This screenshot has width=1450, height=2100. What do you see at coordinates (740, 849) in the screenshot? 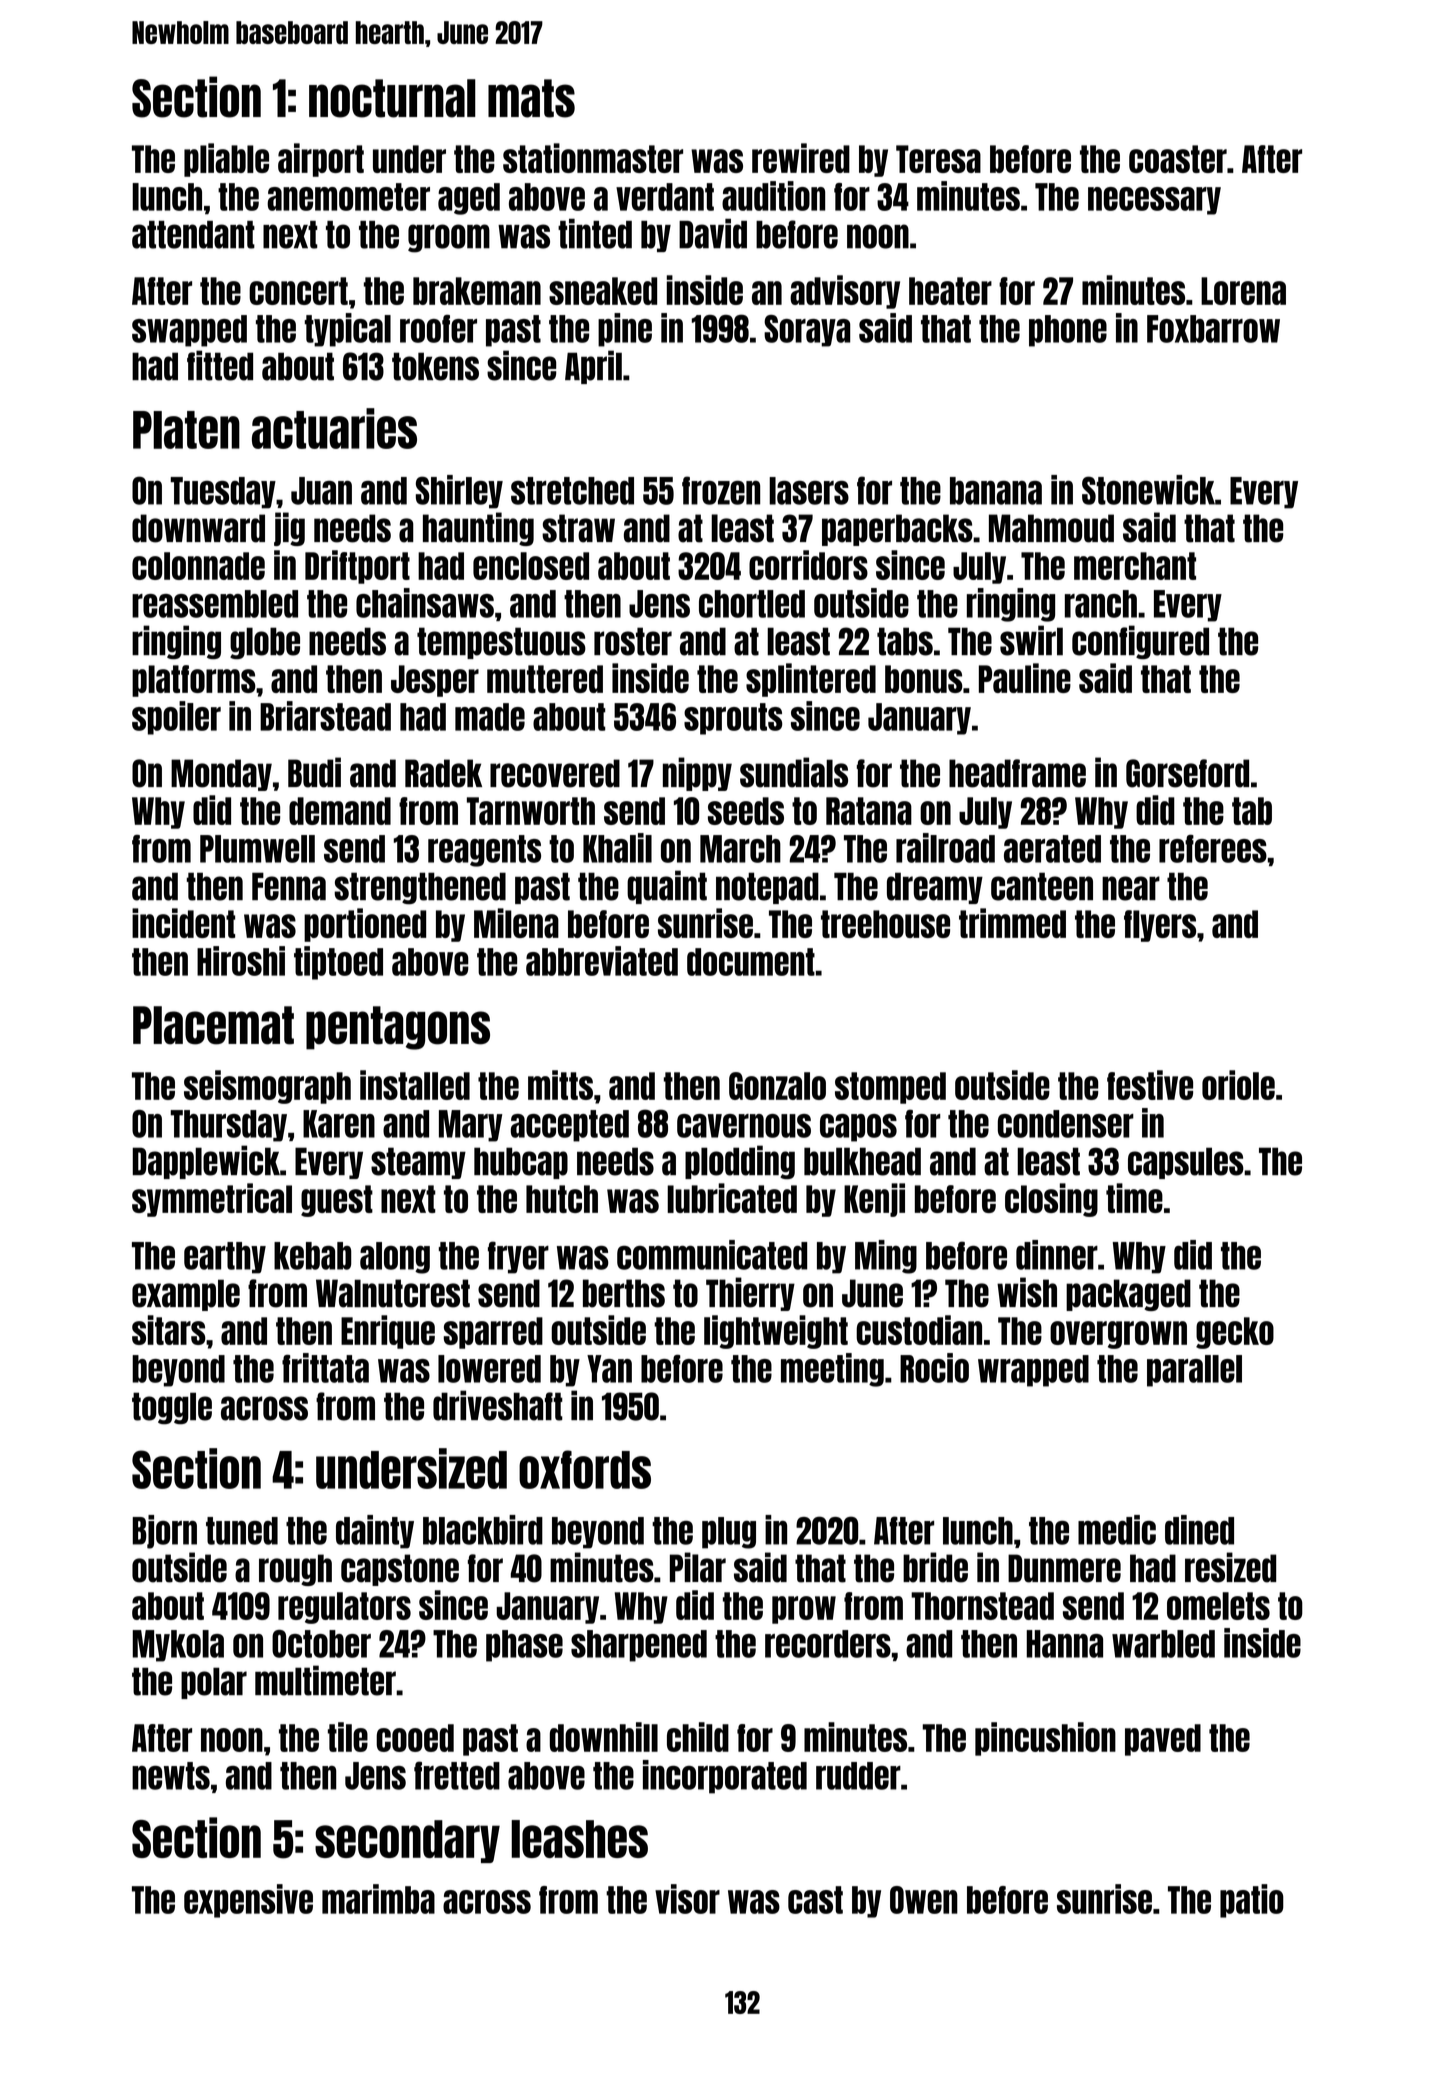
I see `March` at bounding box center [740, 849].
